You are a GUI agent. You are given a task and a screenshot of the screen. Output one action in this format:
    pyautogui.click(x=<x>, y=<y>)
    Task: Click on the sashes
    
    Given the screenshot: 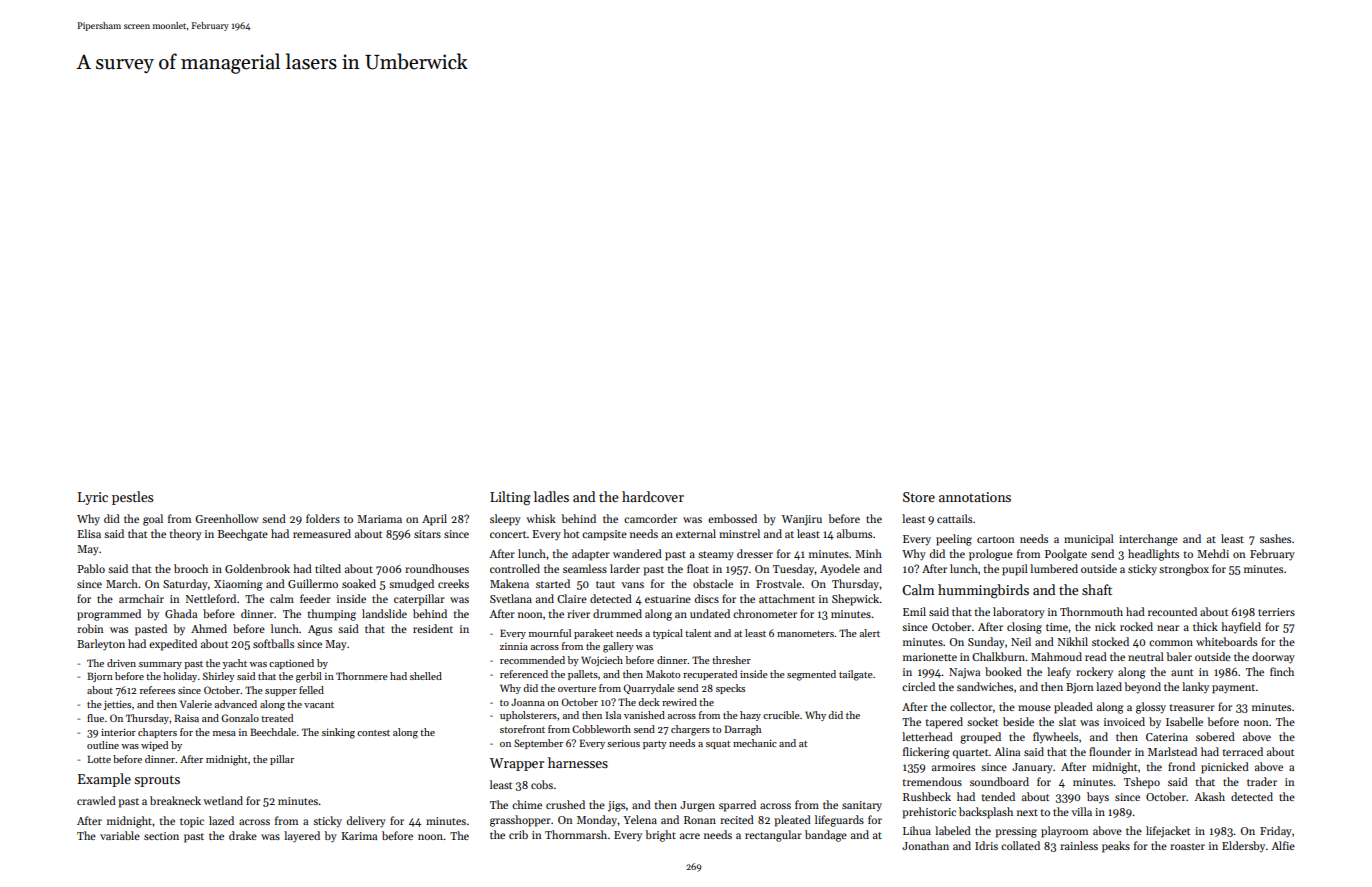 What is the action you would take?
    pyautogui.click(x=1275, y=538)
